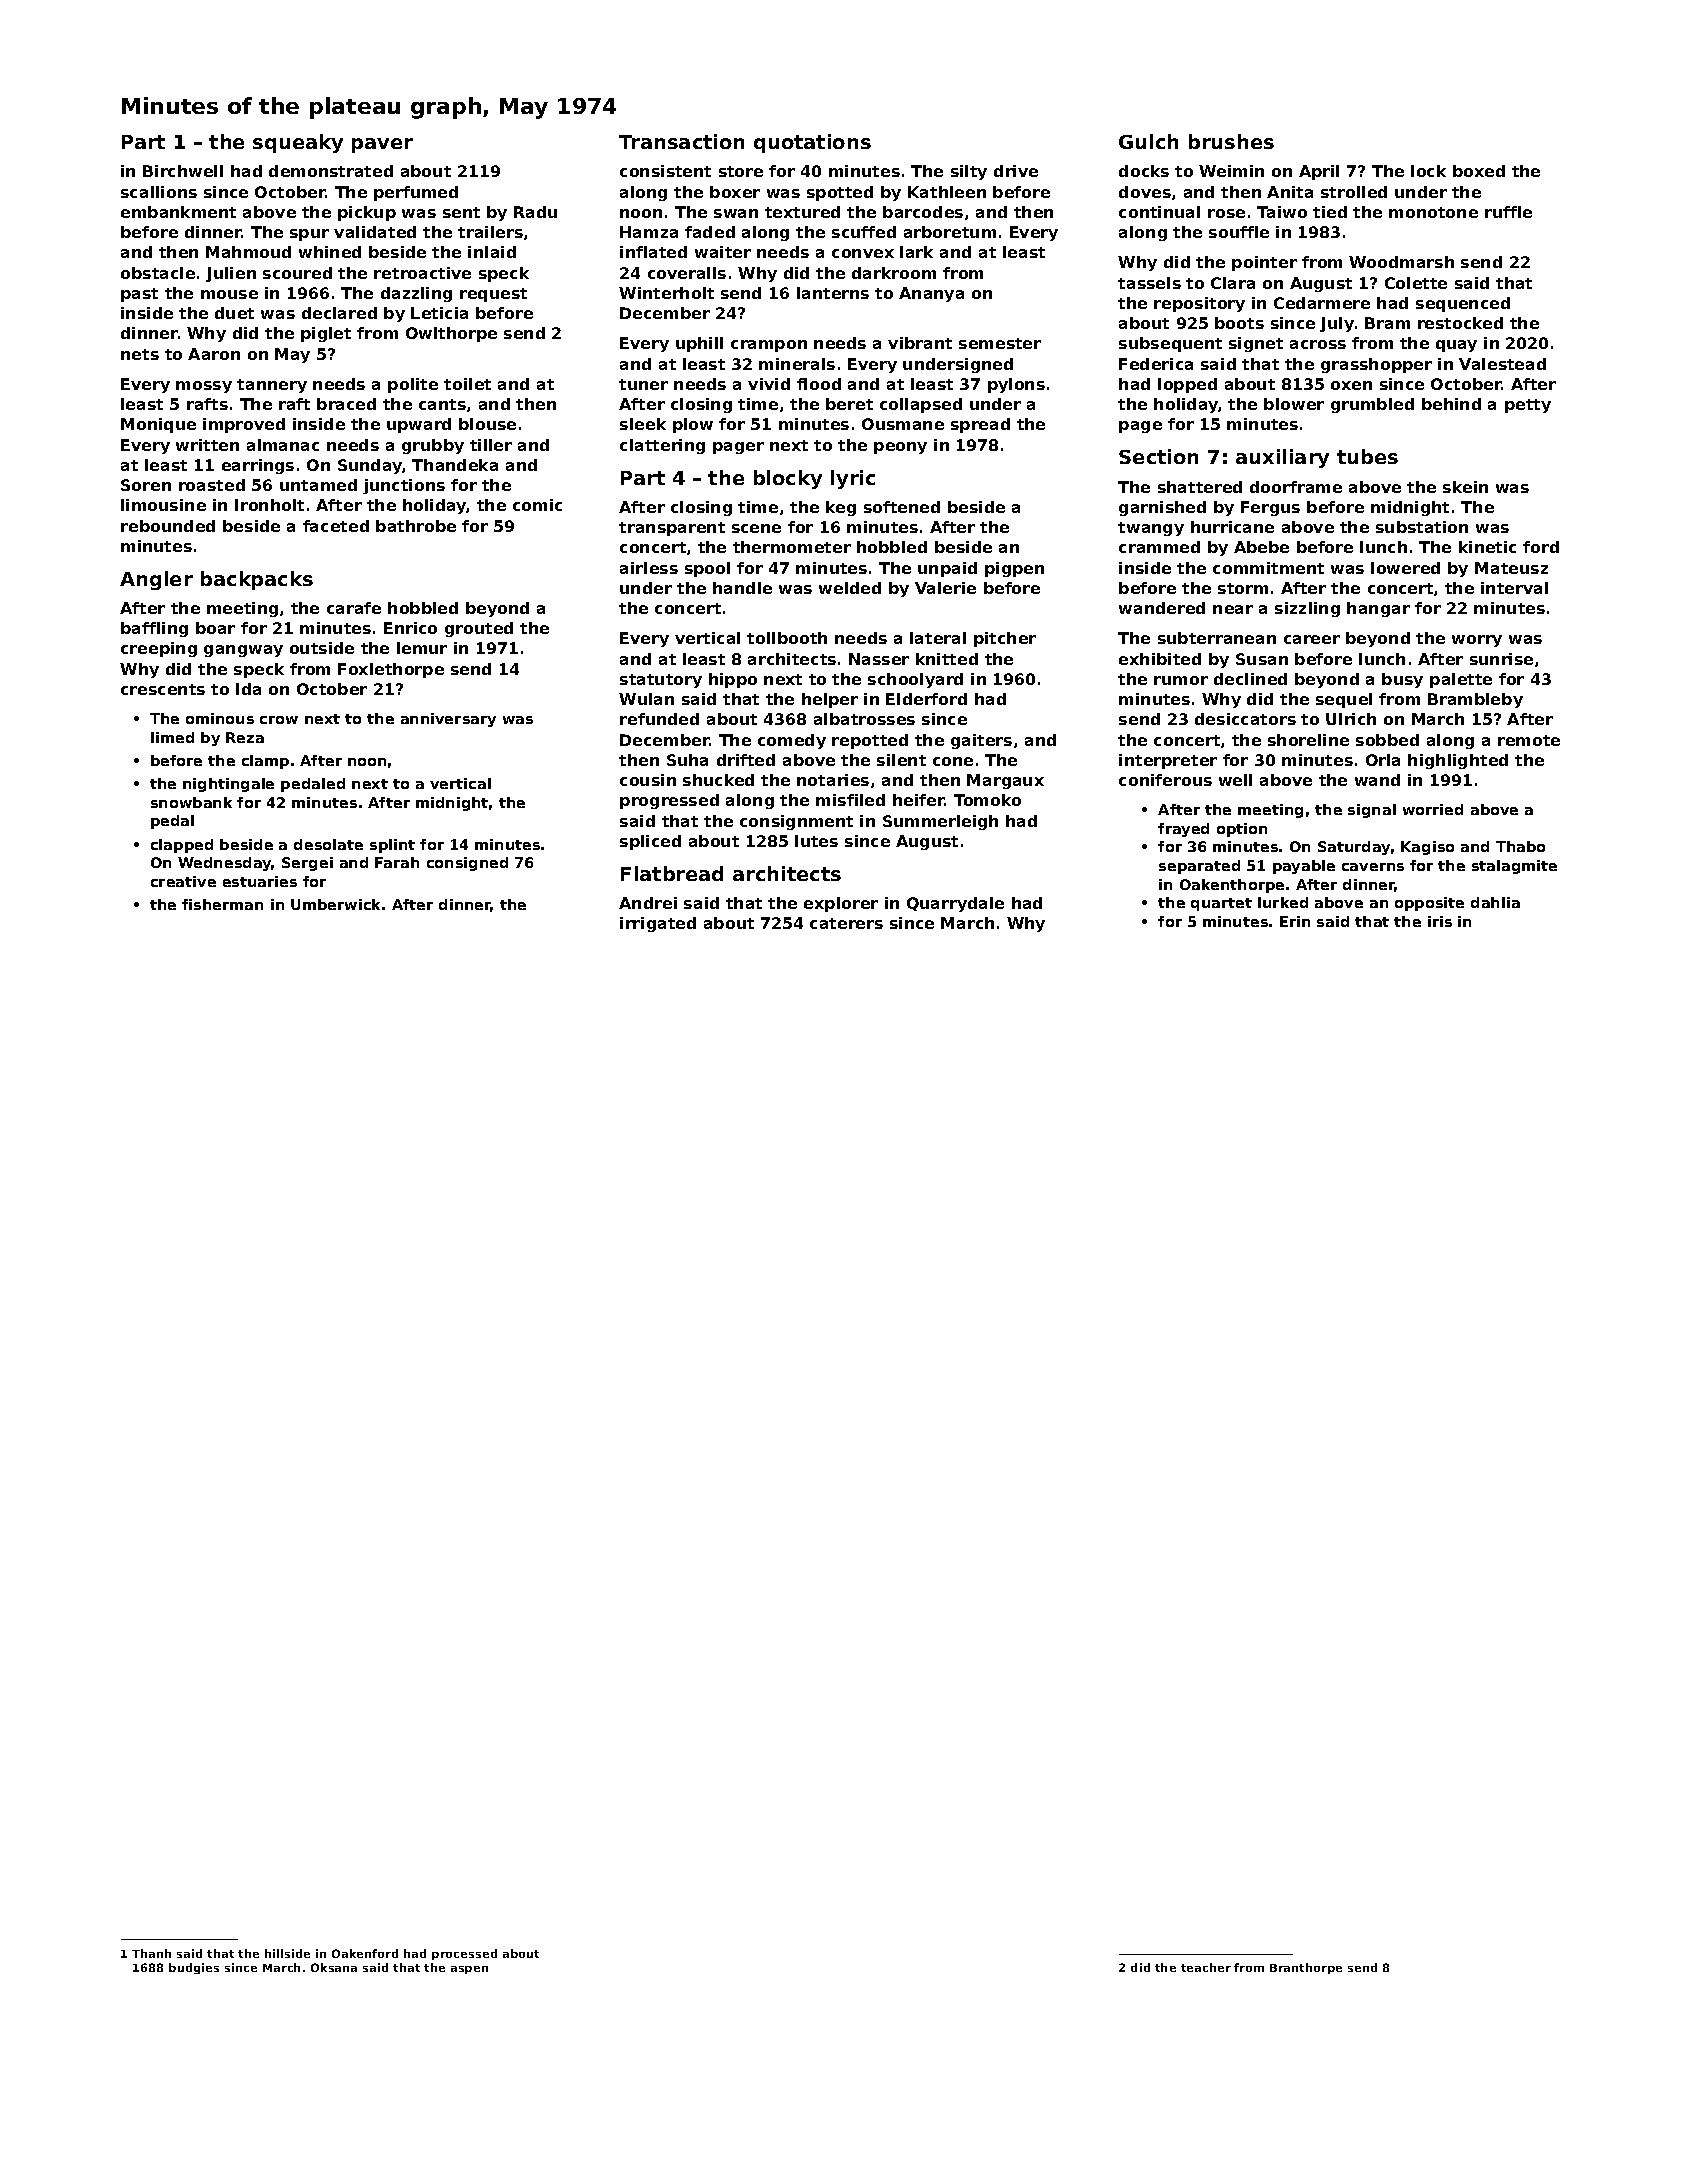 This screenshot has height=2178, width=1683. Describe the element at coordinates (665, 171) in the screenshot. I see `consistent` at that location.
